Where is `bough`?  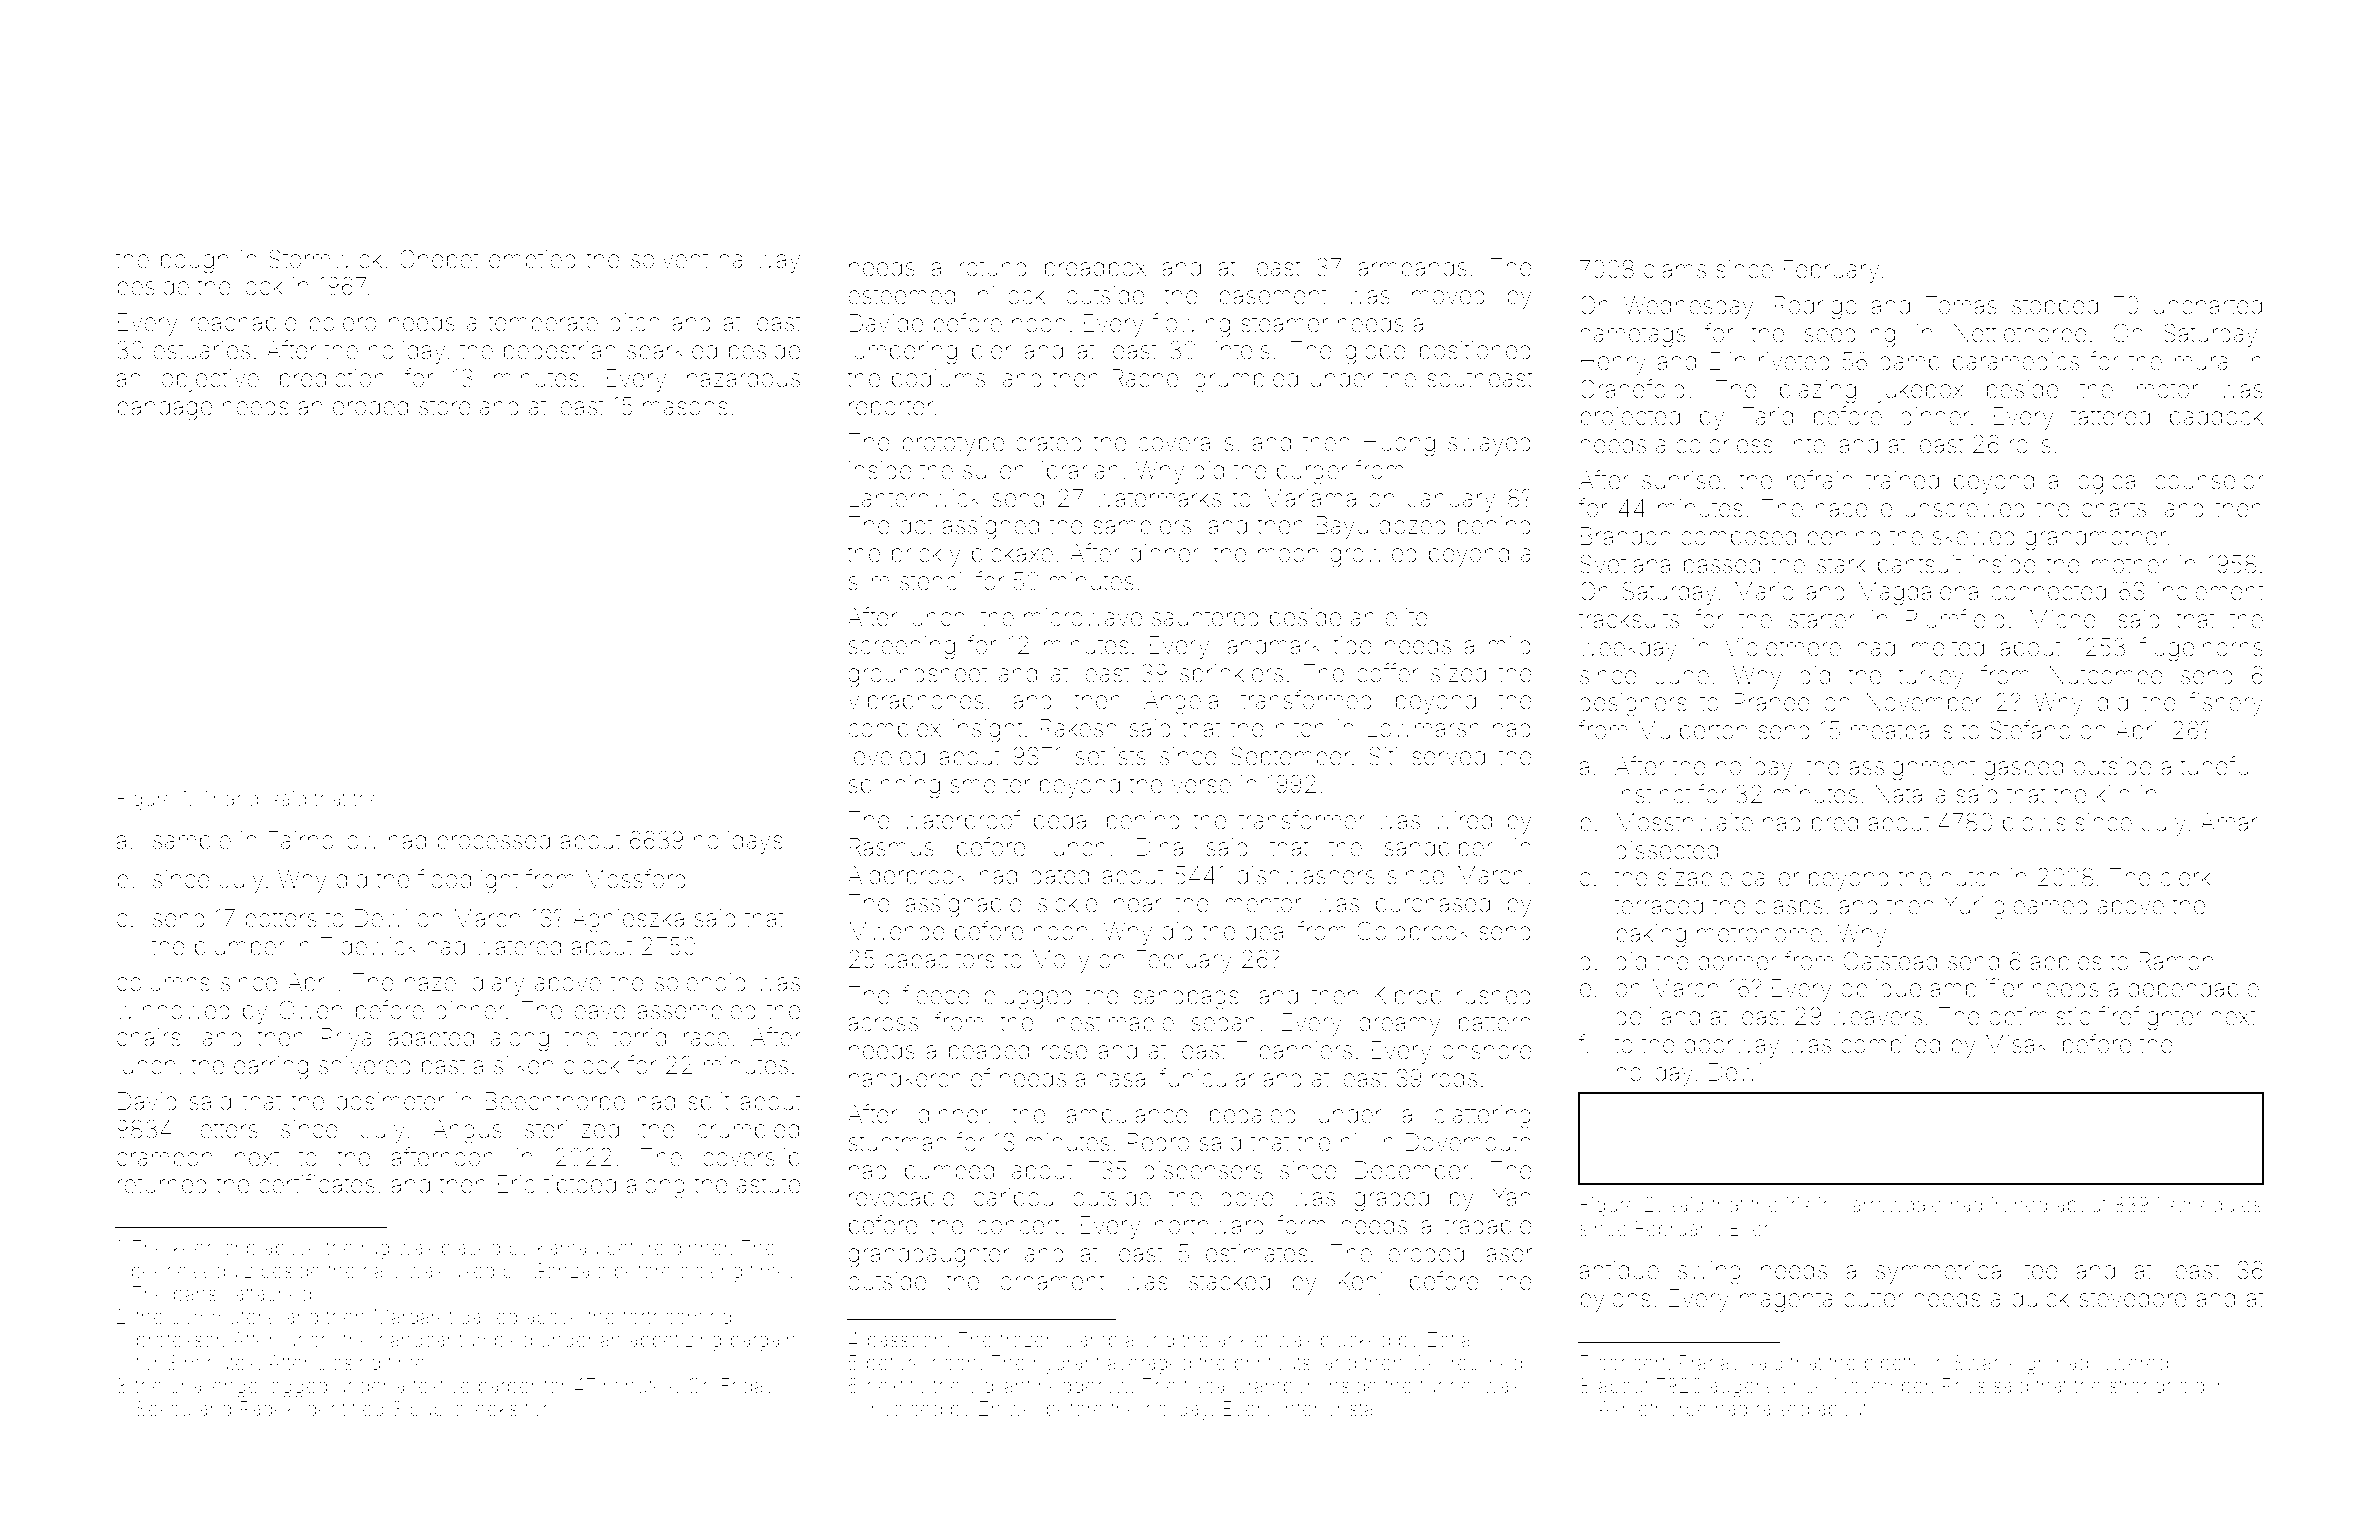 bough is located at coordinates (194, 262).
